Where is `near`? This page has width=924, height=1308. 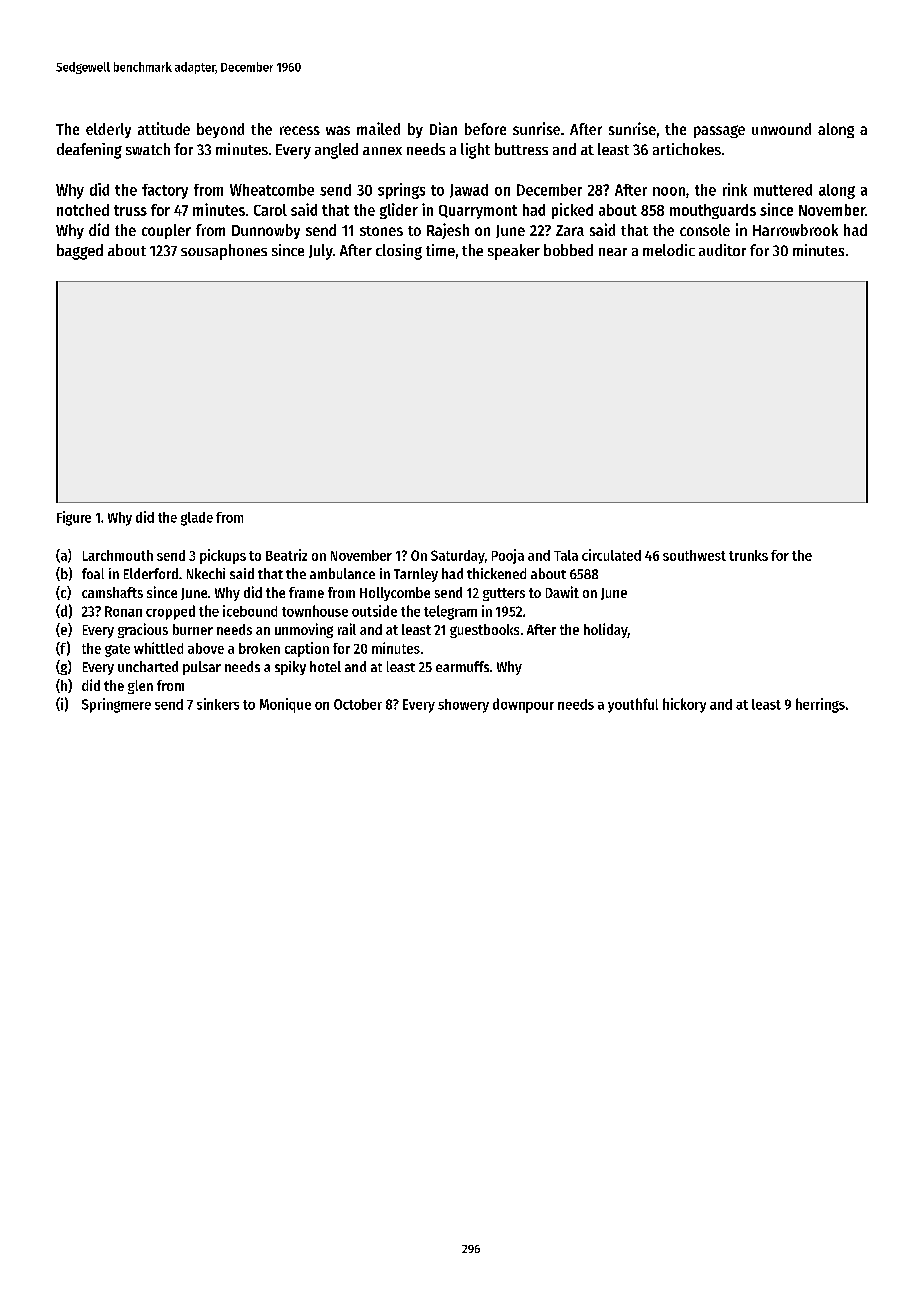
near is located at coordinates (613, 252).
